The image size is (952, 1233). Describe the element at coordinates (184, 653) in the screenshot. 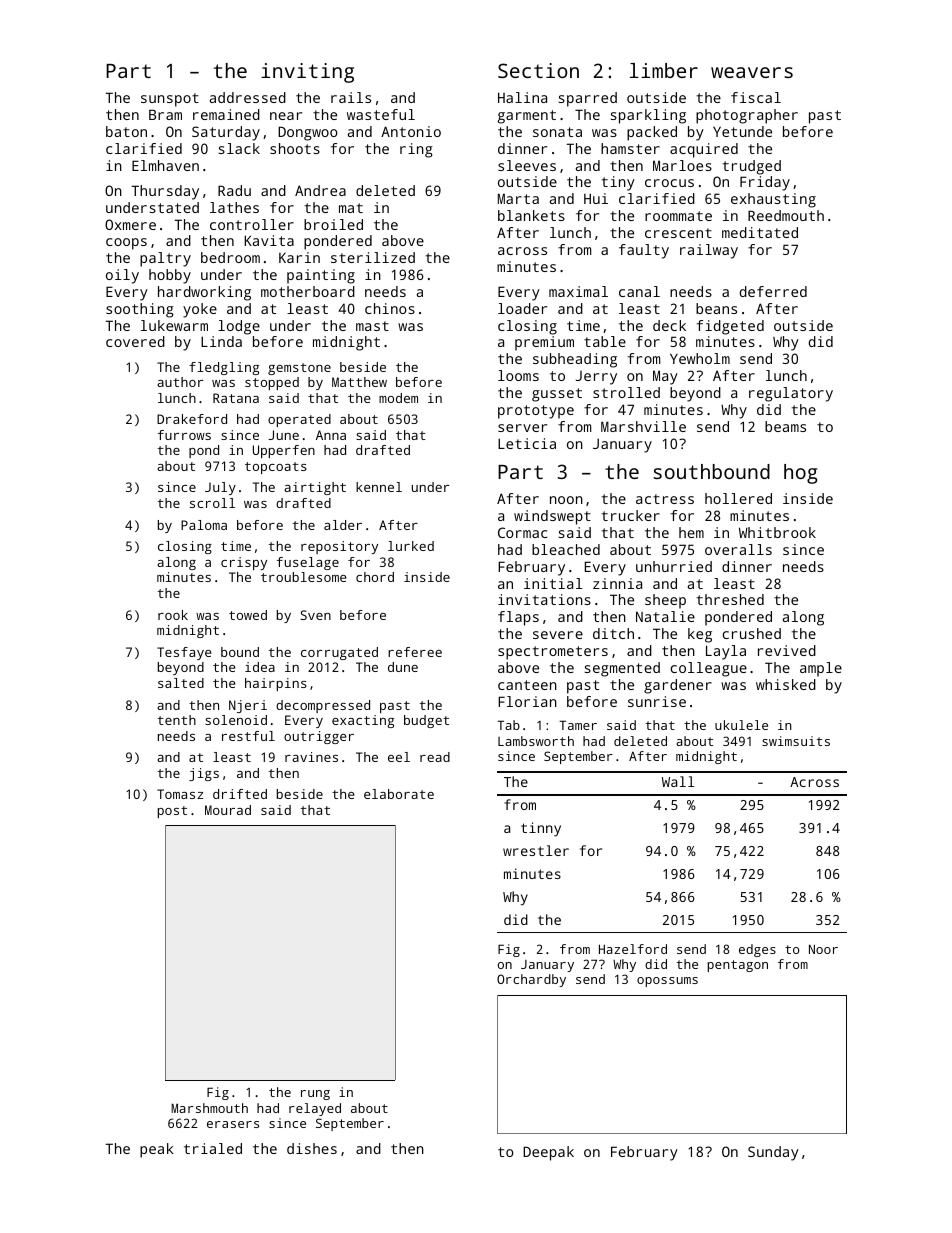

I see `Tesfaye` at that location.
